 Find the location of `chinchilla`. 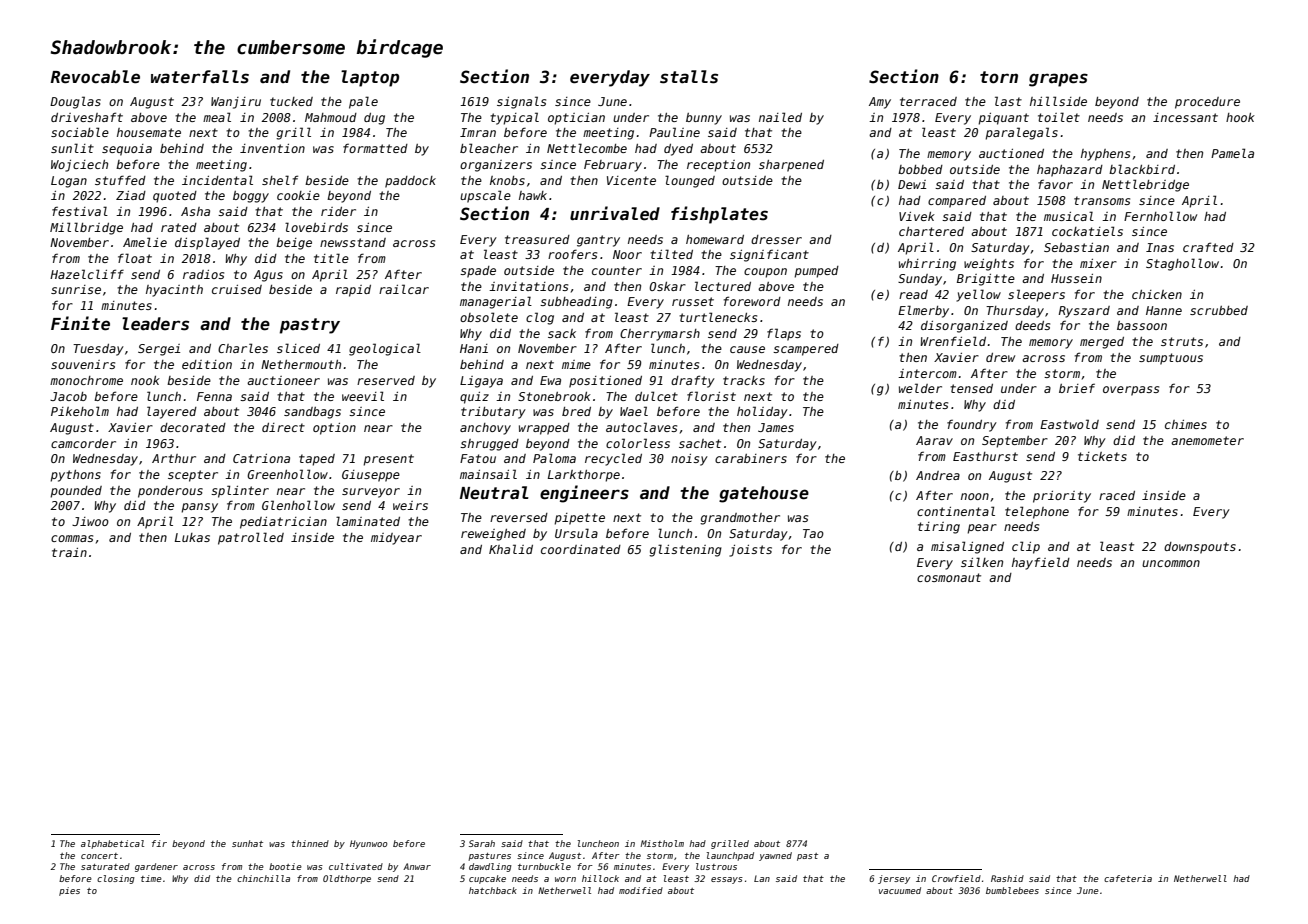

chinchilla is located at coordinates (263, 878).
